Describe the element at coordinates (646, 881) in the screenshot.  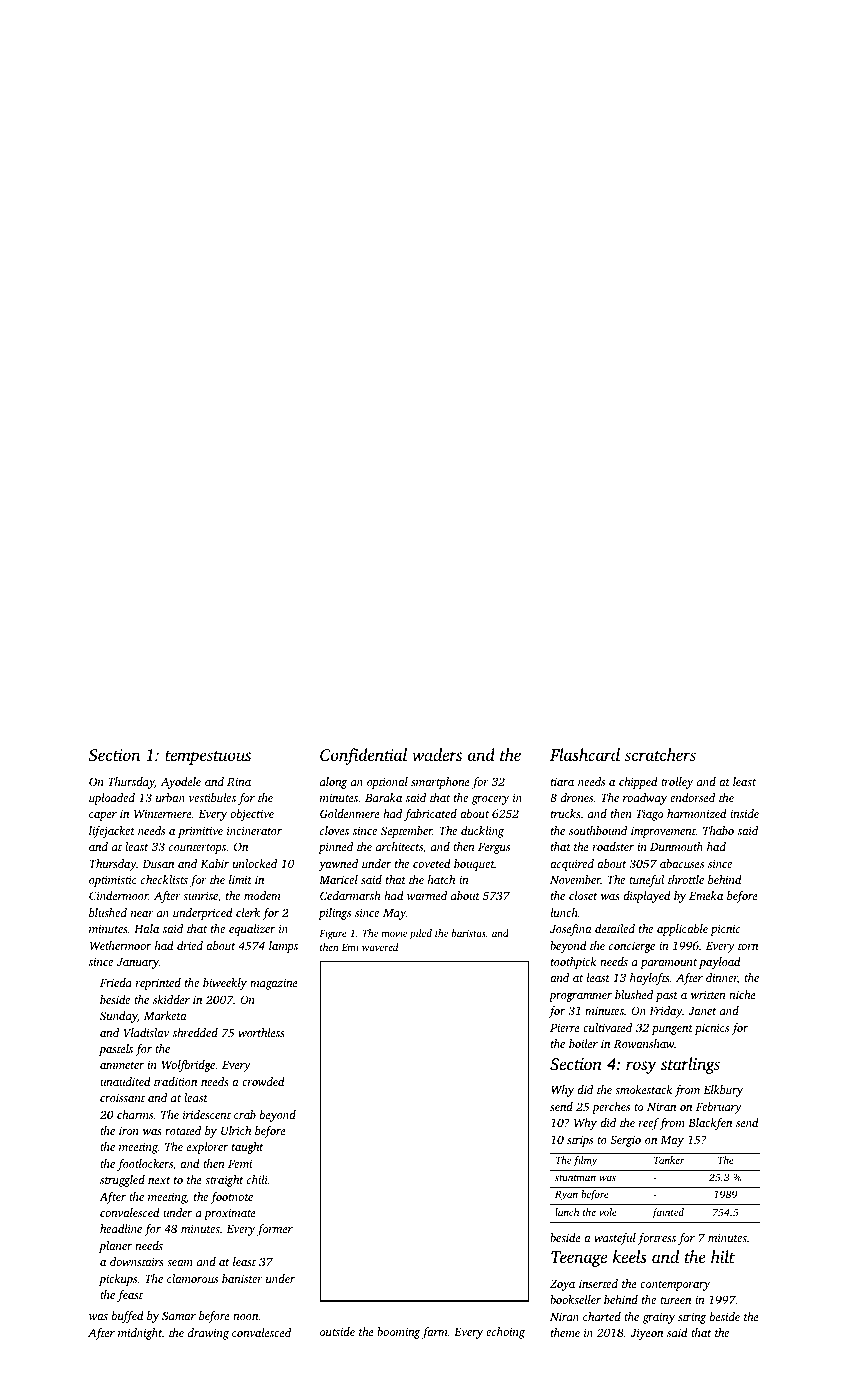
I see `tuneful` at that location.
